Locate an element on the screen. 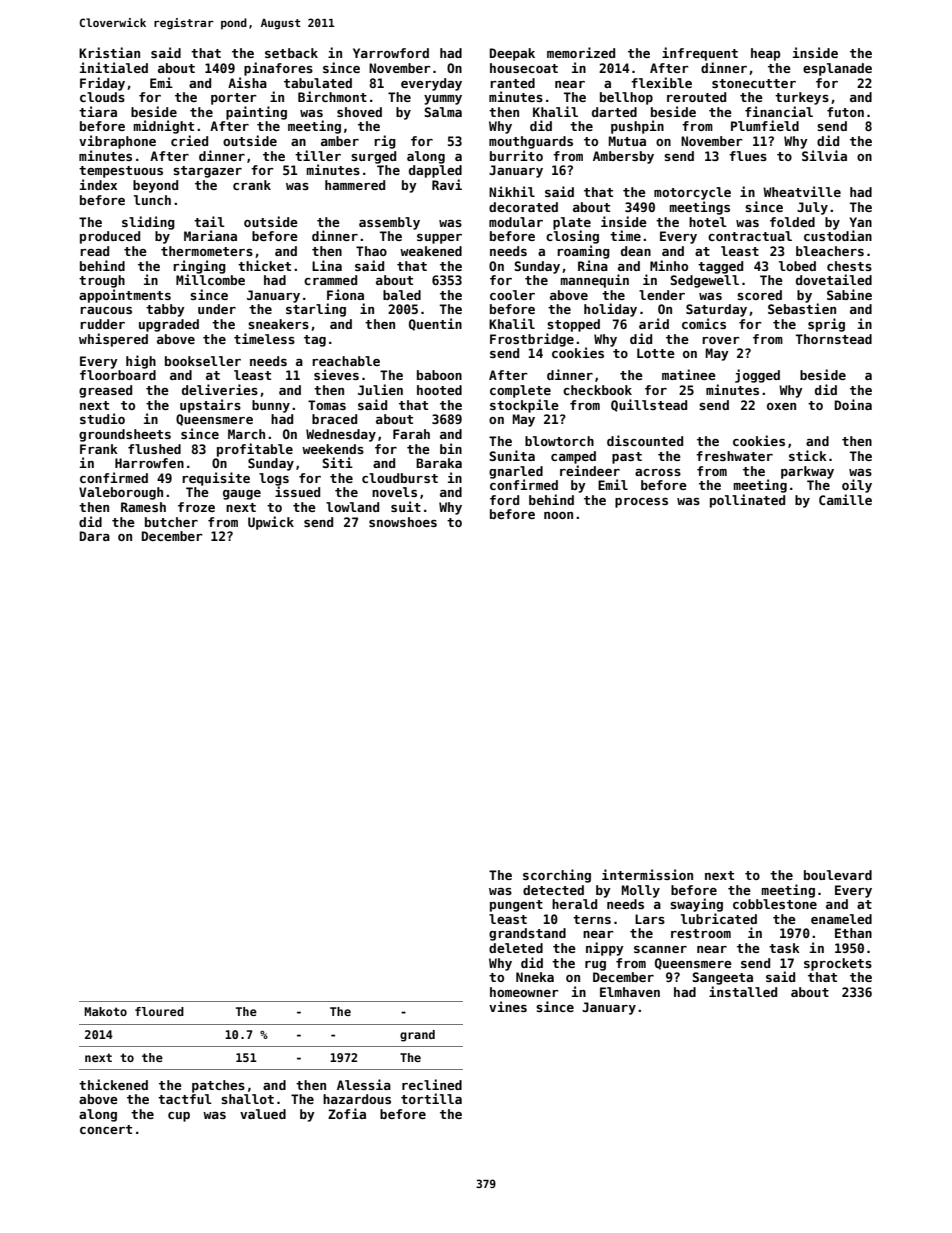 The height and width of the screenshot is (1233, 952). vines is located at coordinates (508, 1006).
